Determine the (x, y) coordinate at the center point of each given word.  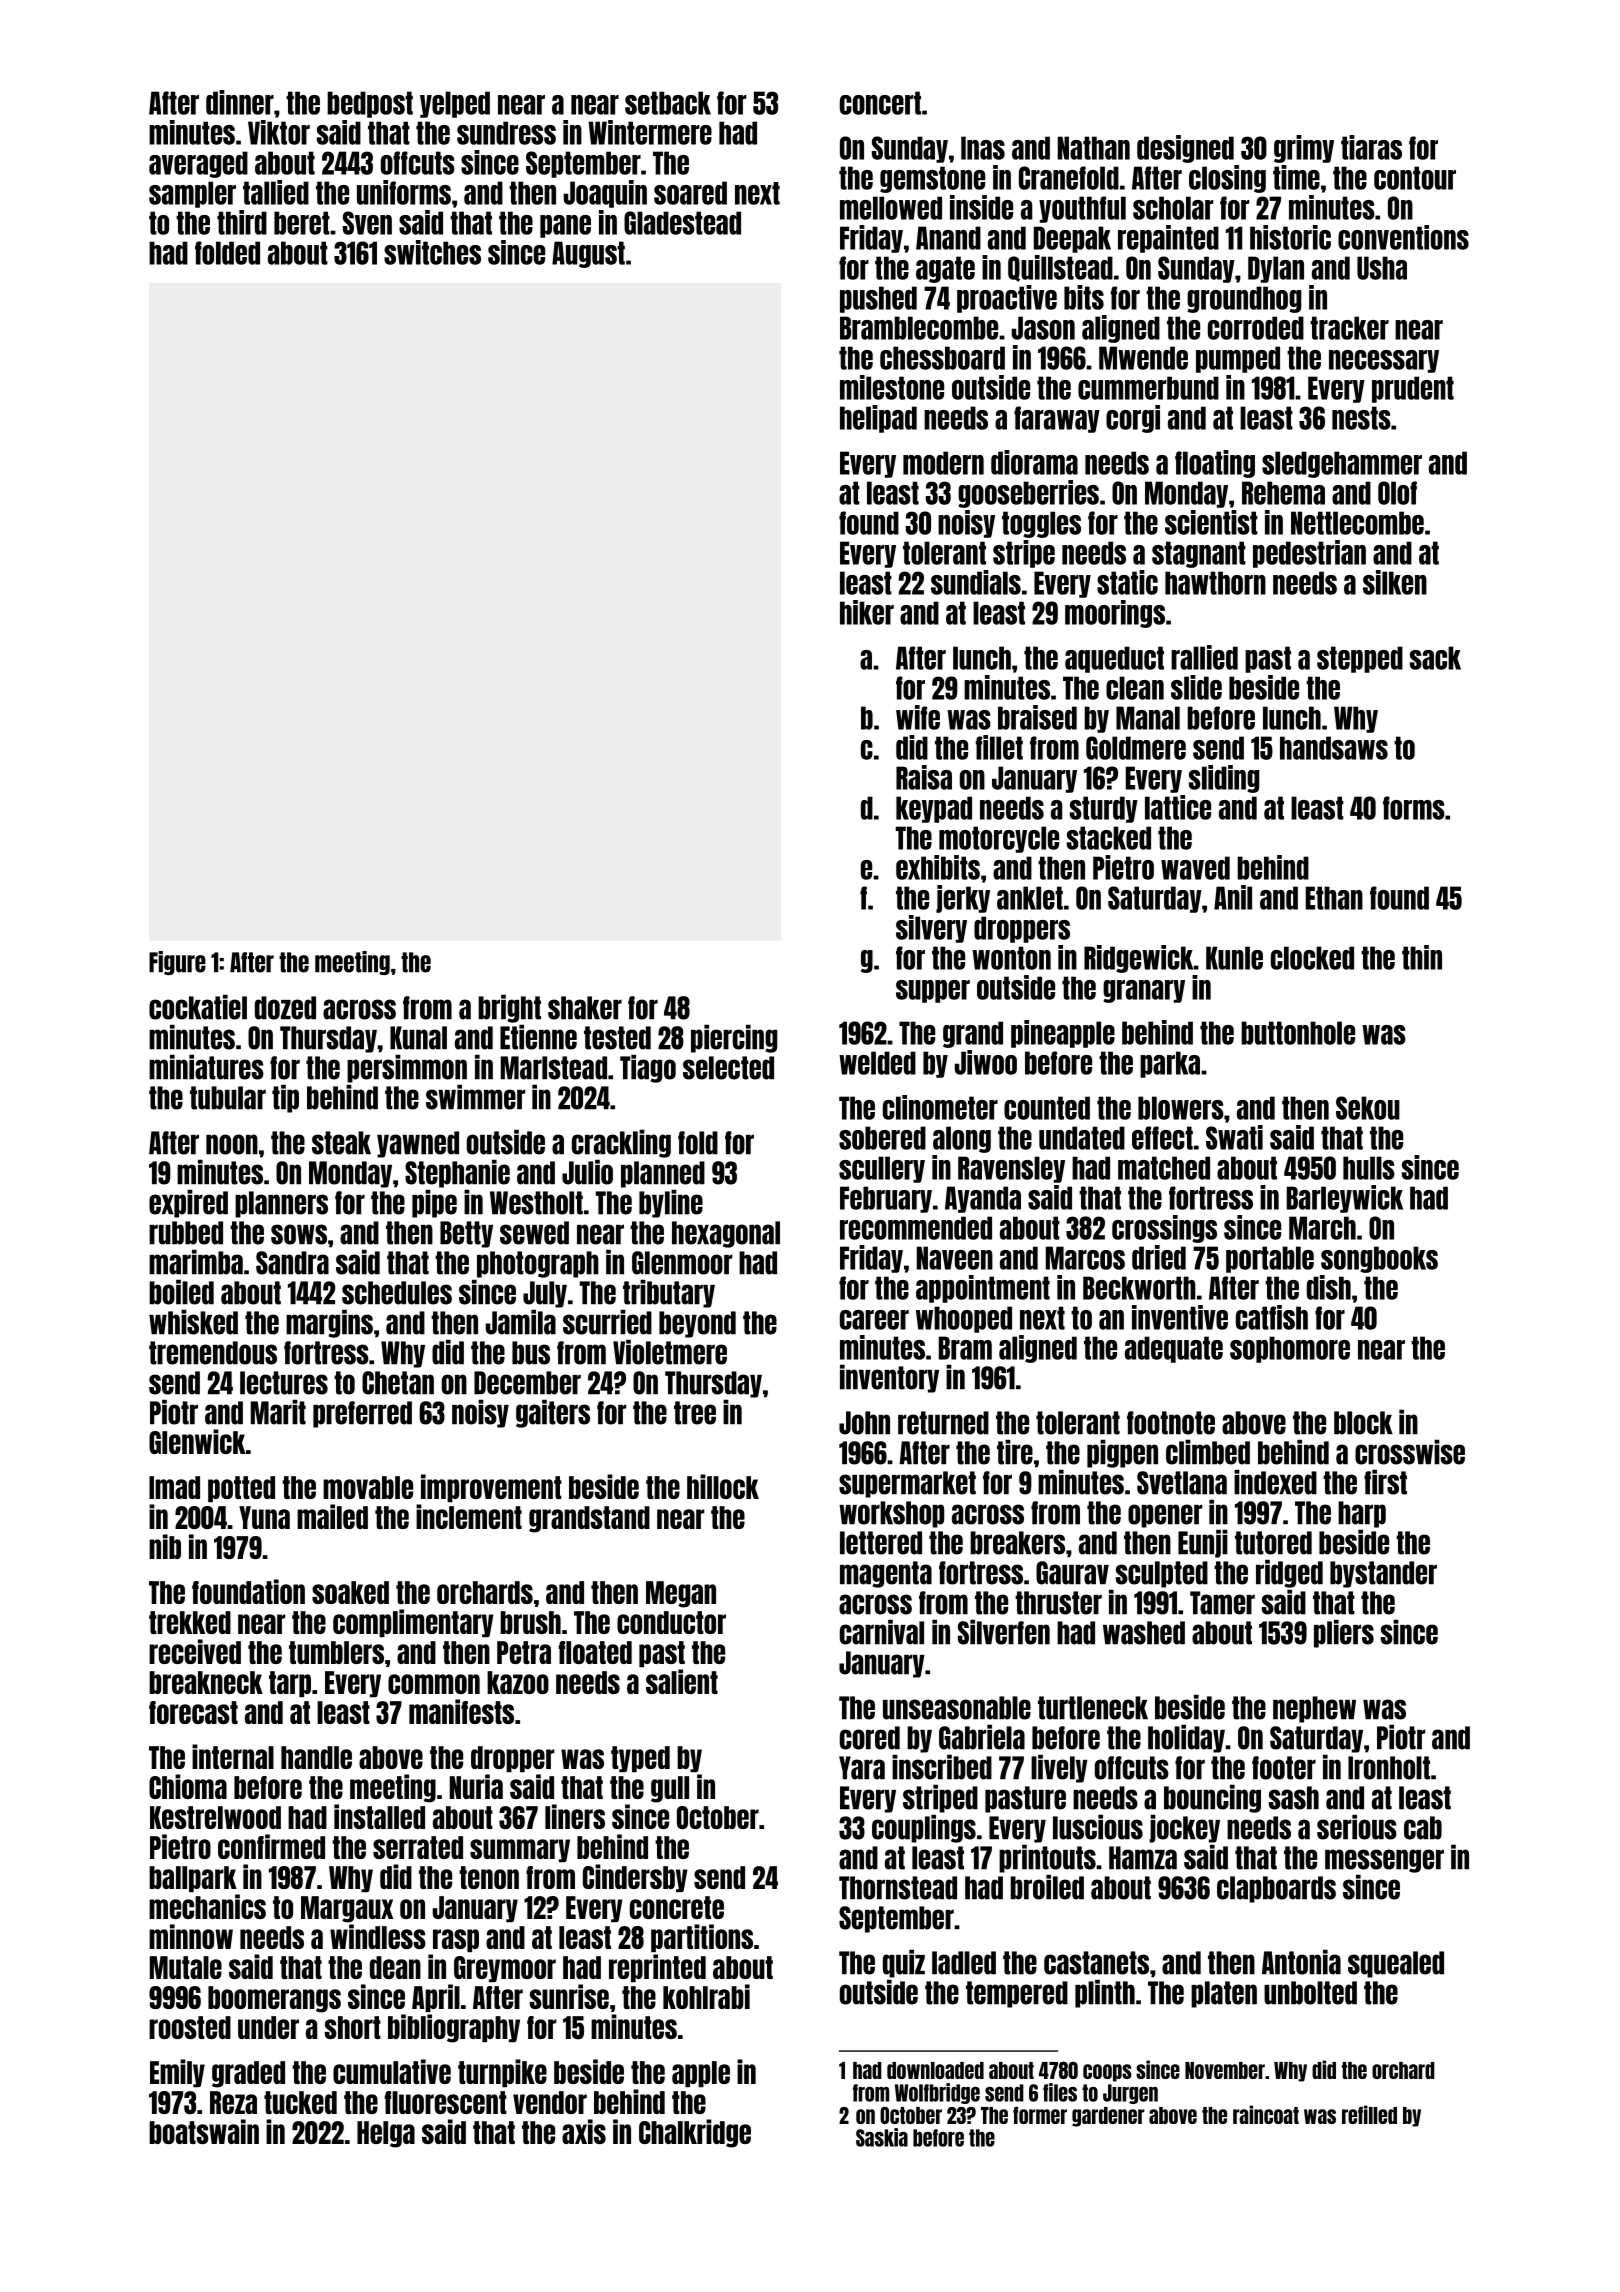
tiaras (1371, 147)
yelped (455, 104)
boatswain (204, 2131)
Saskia (882, 2137)
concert (880, 103)
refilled (1369, 2114)
